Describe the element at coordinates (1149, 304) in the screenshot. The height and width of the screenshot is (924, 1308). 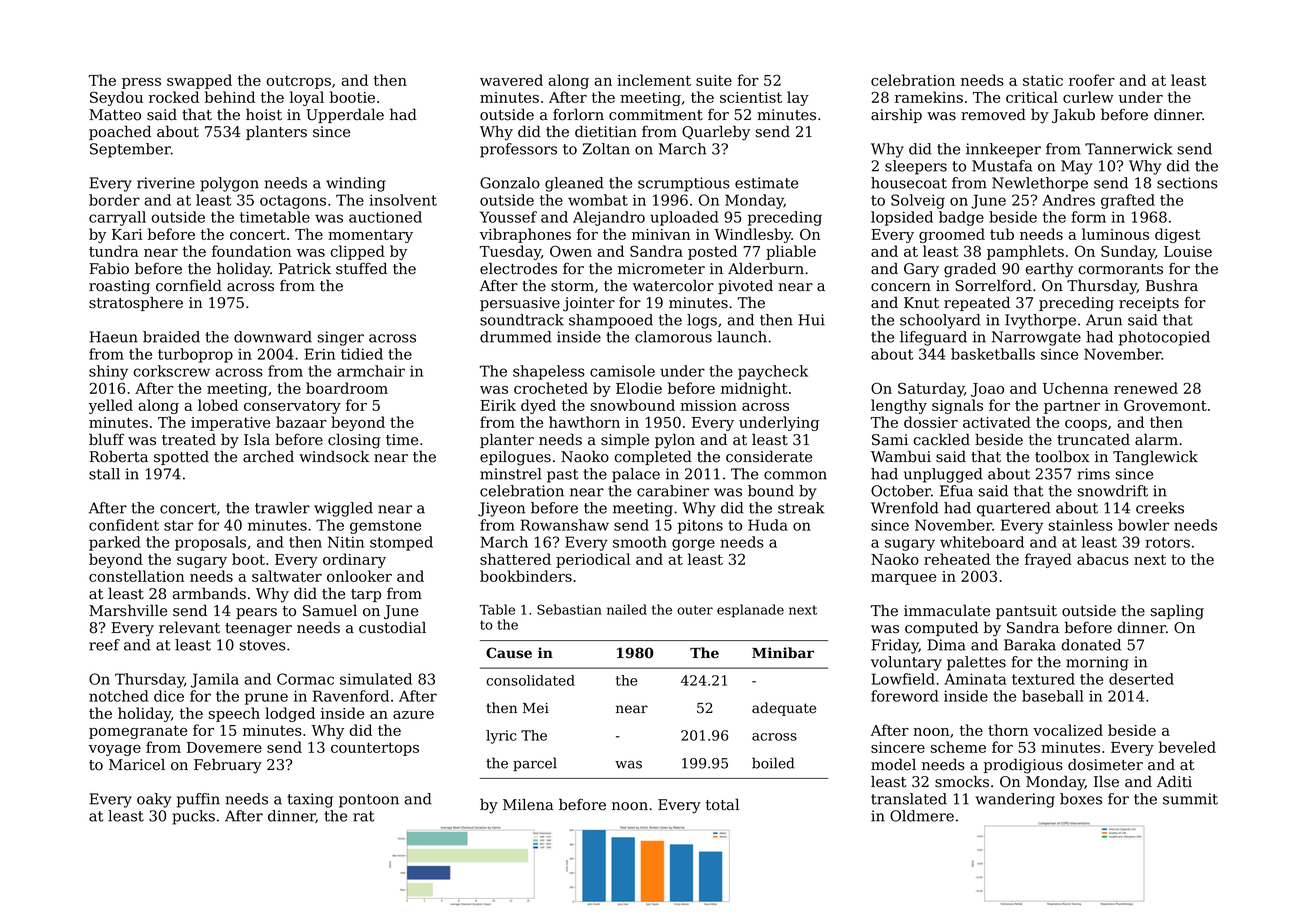
I see `receipts` at that location.
